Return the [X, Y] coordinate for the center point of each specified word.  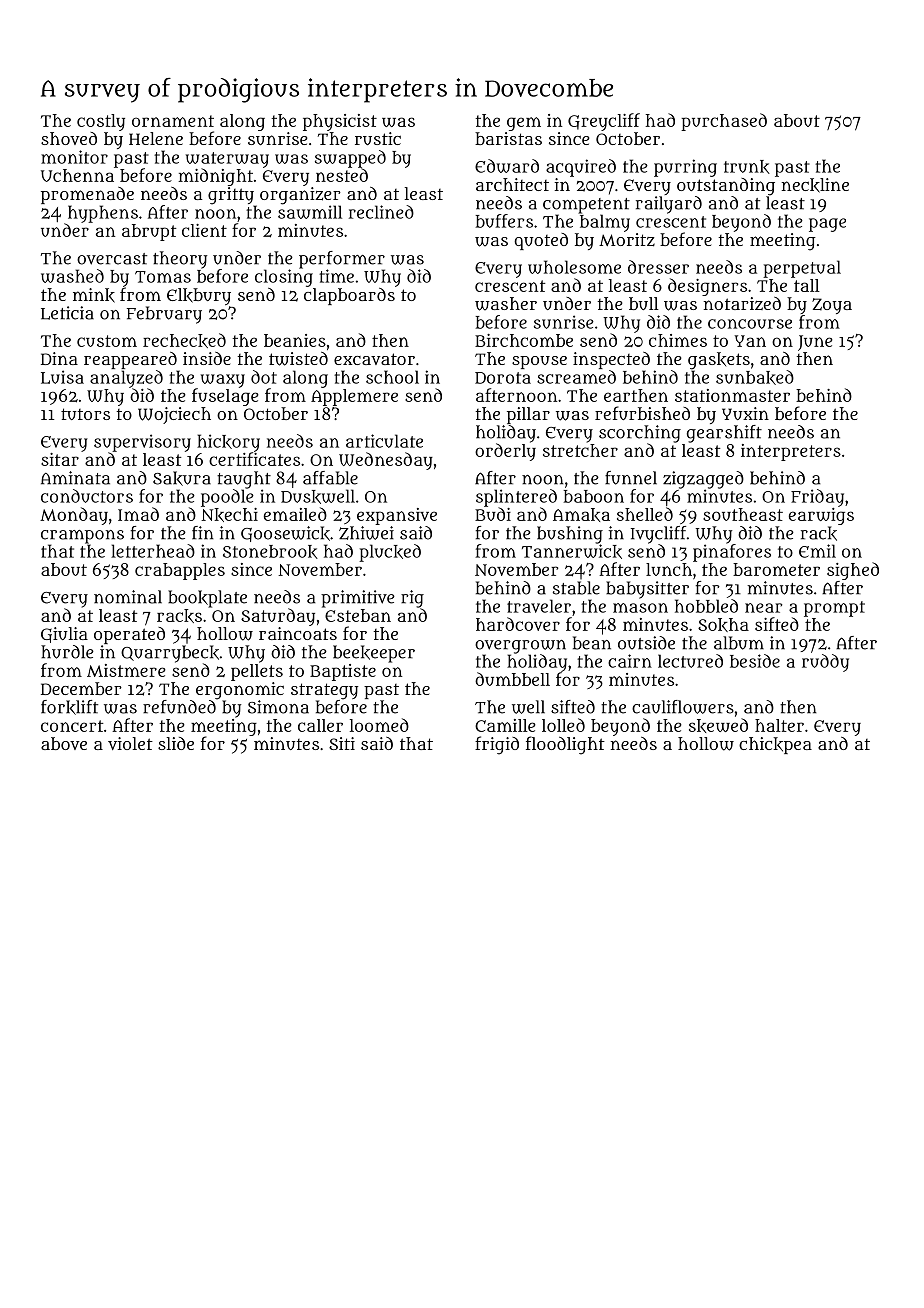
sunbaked [755, 377]
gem [524, 124]
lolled [563, 725]
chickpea [775, 745]
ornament [173, 121]
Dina [59, 358]
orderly [505, 452]
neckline [815, 185]
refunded [179, 707]
